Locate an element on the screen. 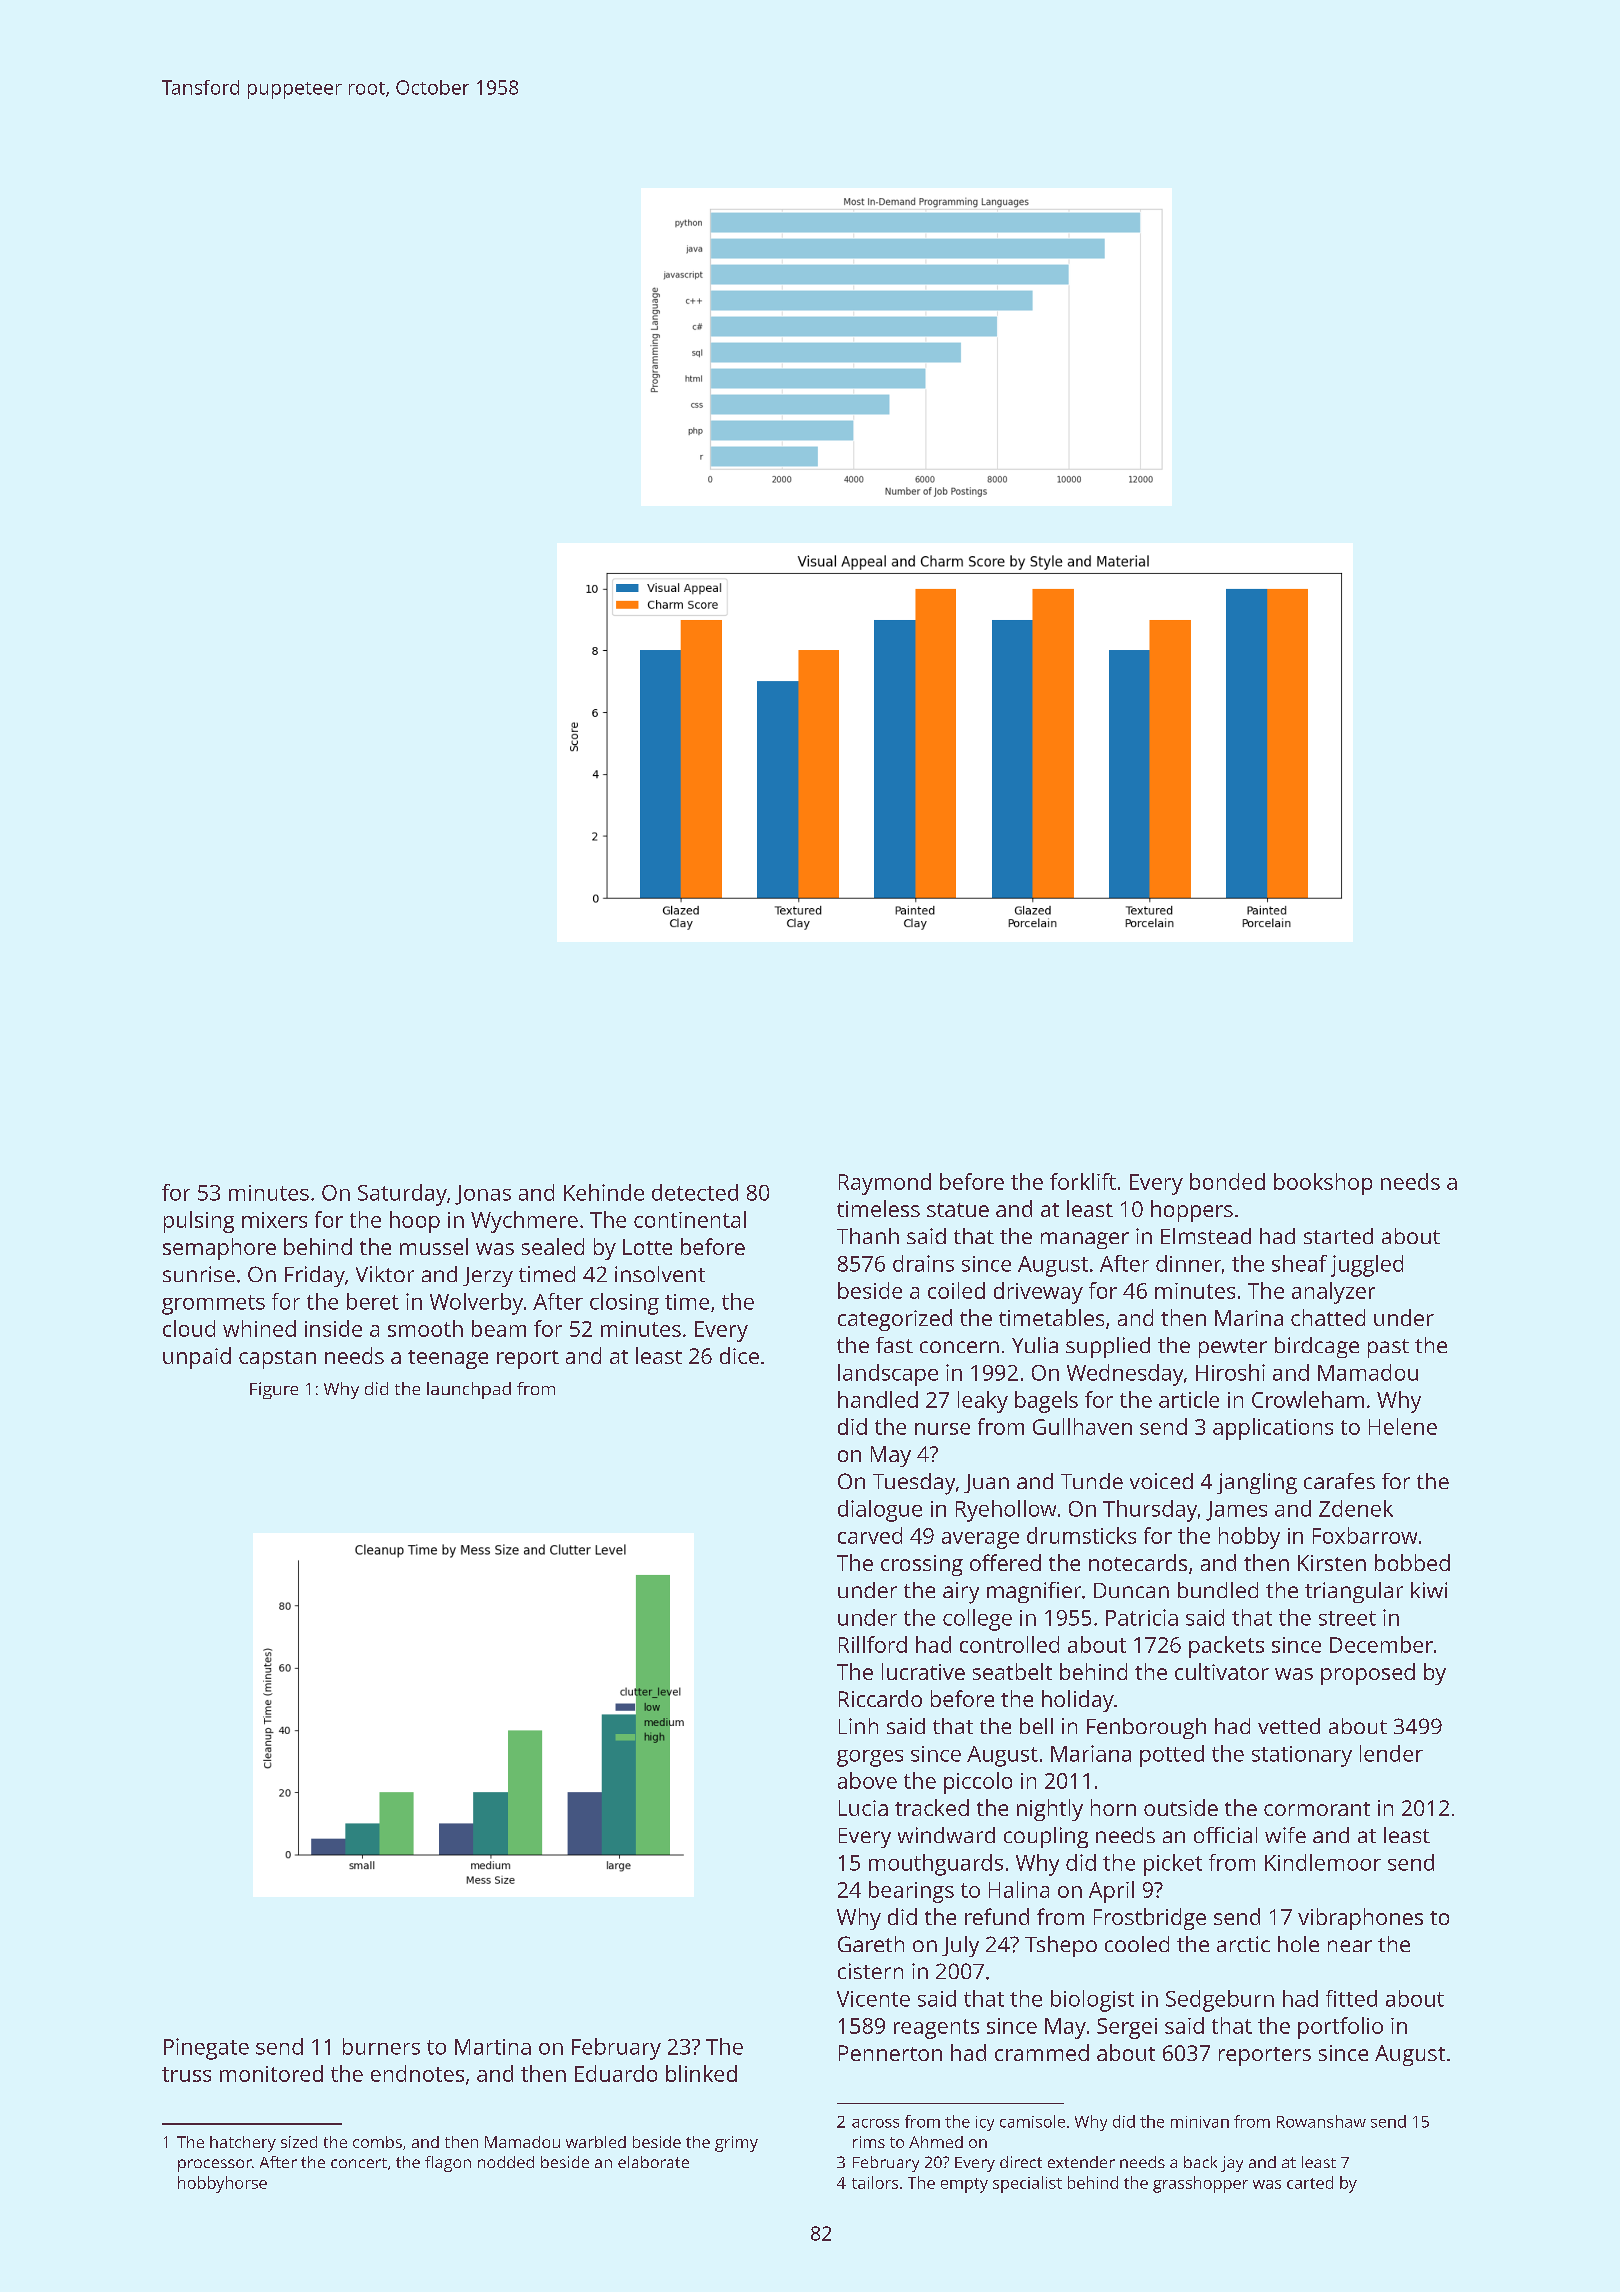  Jonas is located at coordinates (483, 1195).
